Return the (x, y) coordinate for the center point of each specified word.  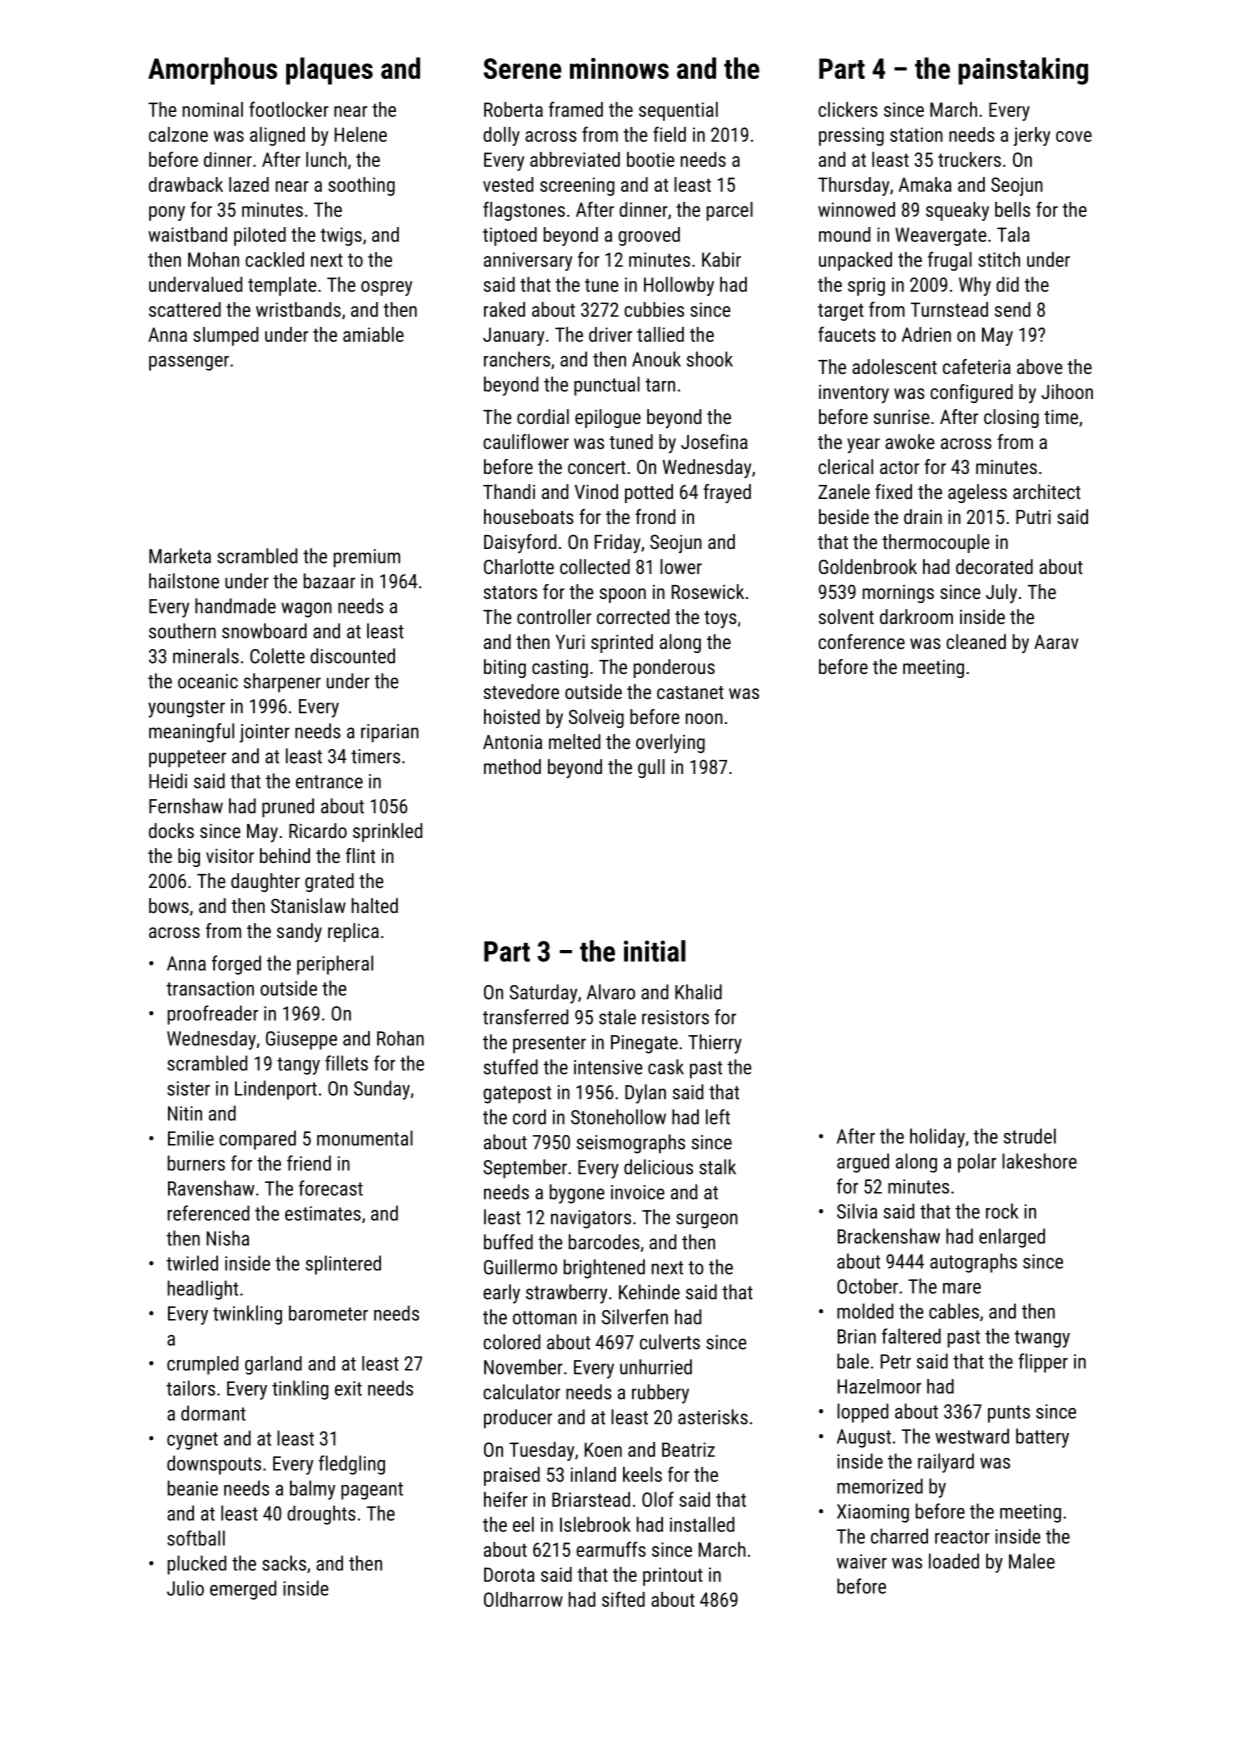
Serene (523, 68)
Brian (857, 1336)
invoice (638, 1192)
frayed (727, 493)
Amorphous (212, 71)
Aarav (1056, 642)
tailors (190, 1388)
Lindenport (276, 1090)
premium (367, 558)
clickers (848, 109)
